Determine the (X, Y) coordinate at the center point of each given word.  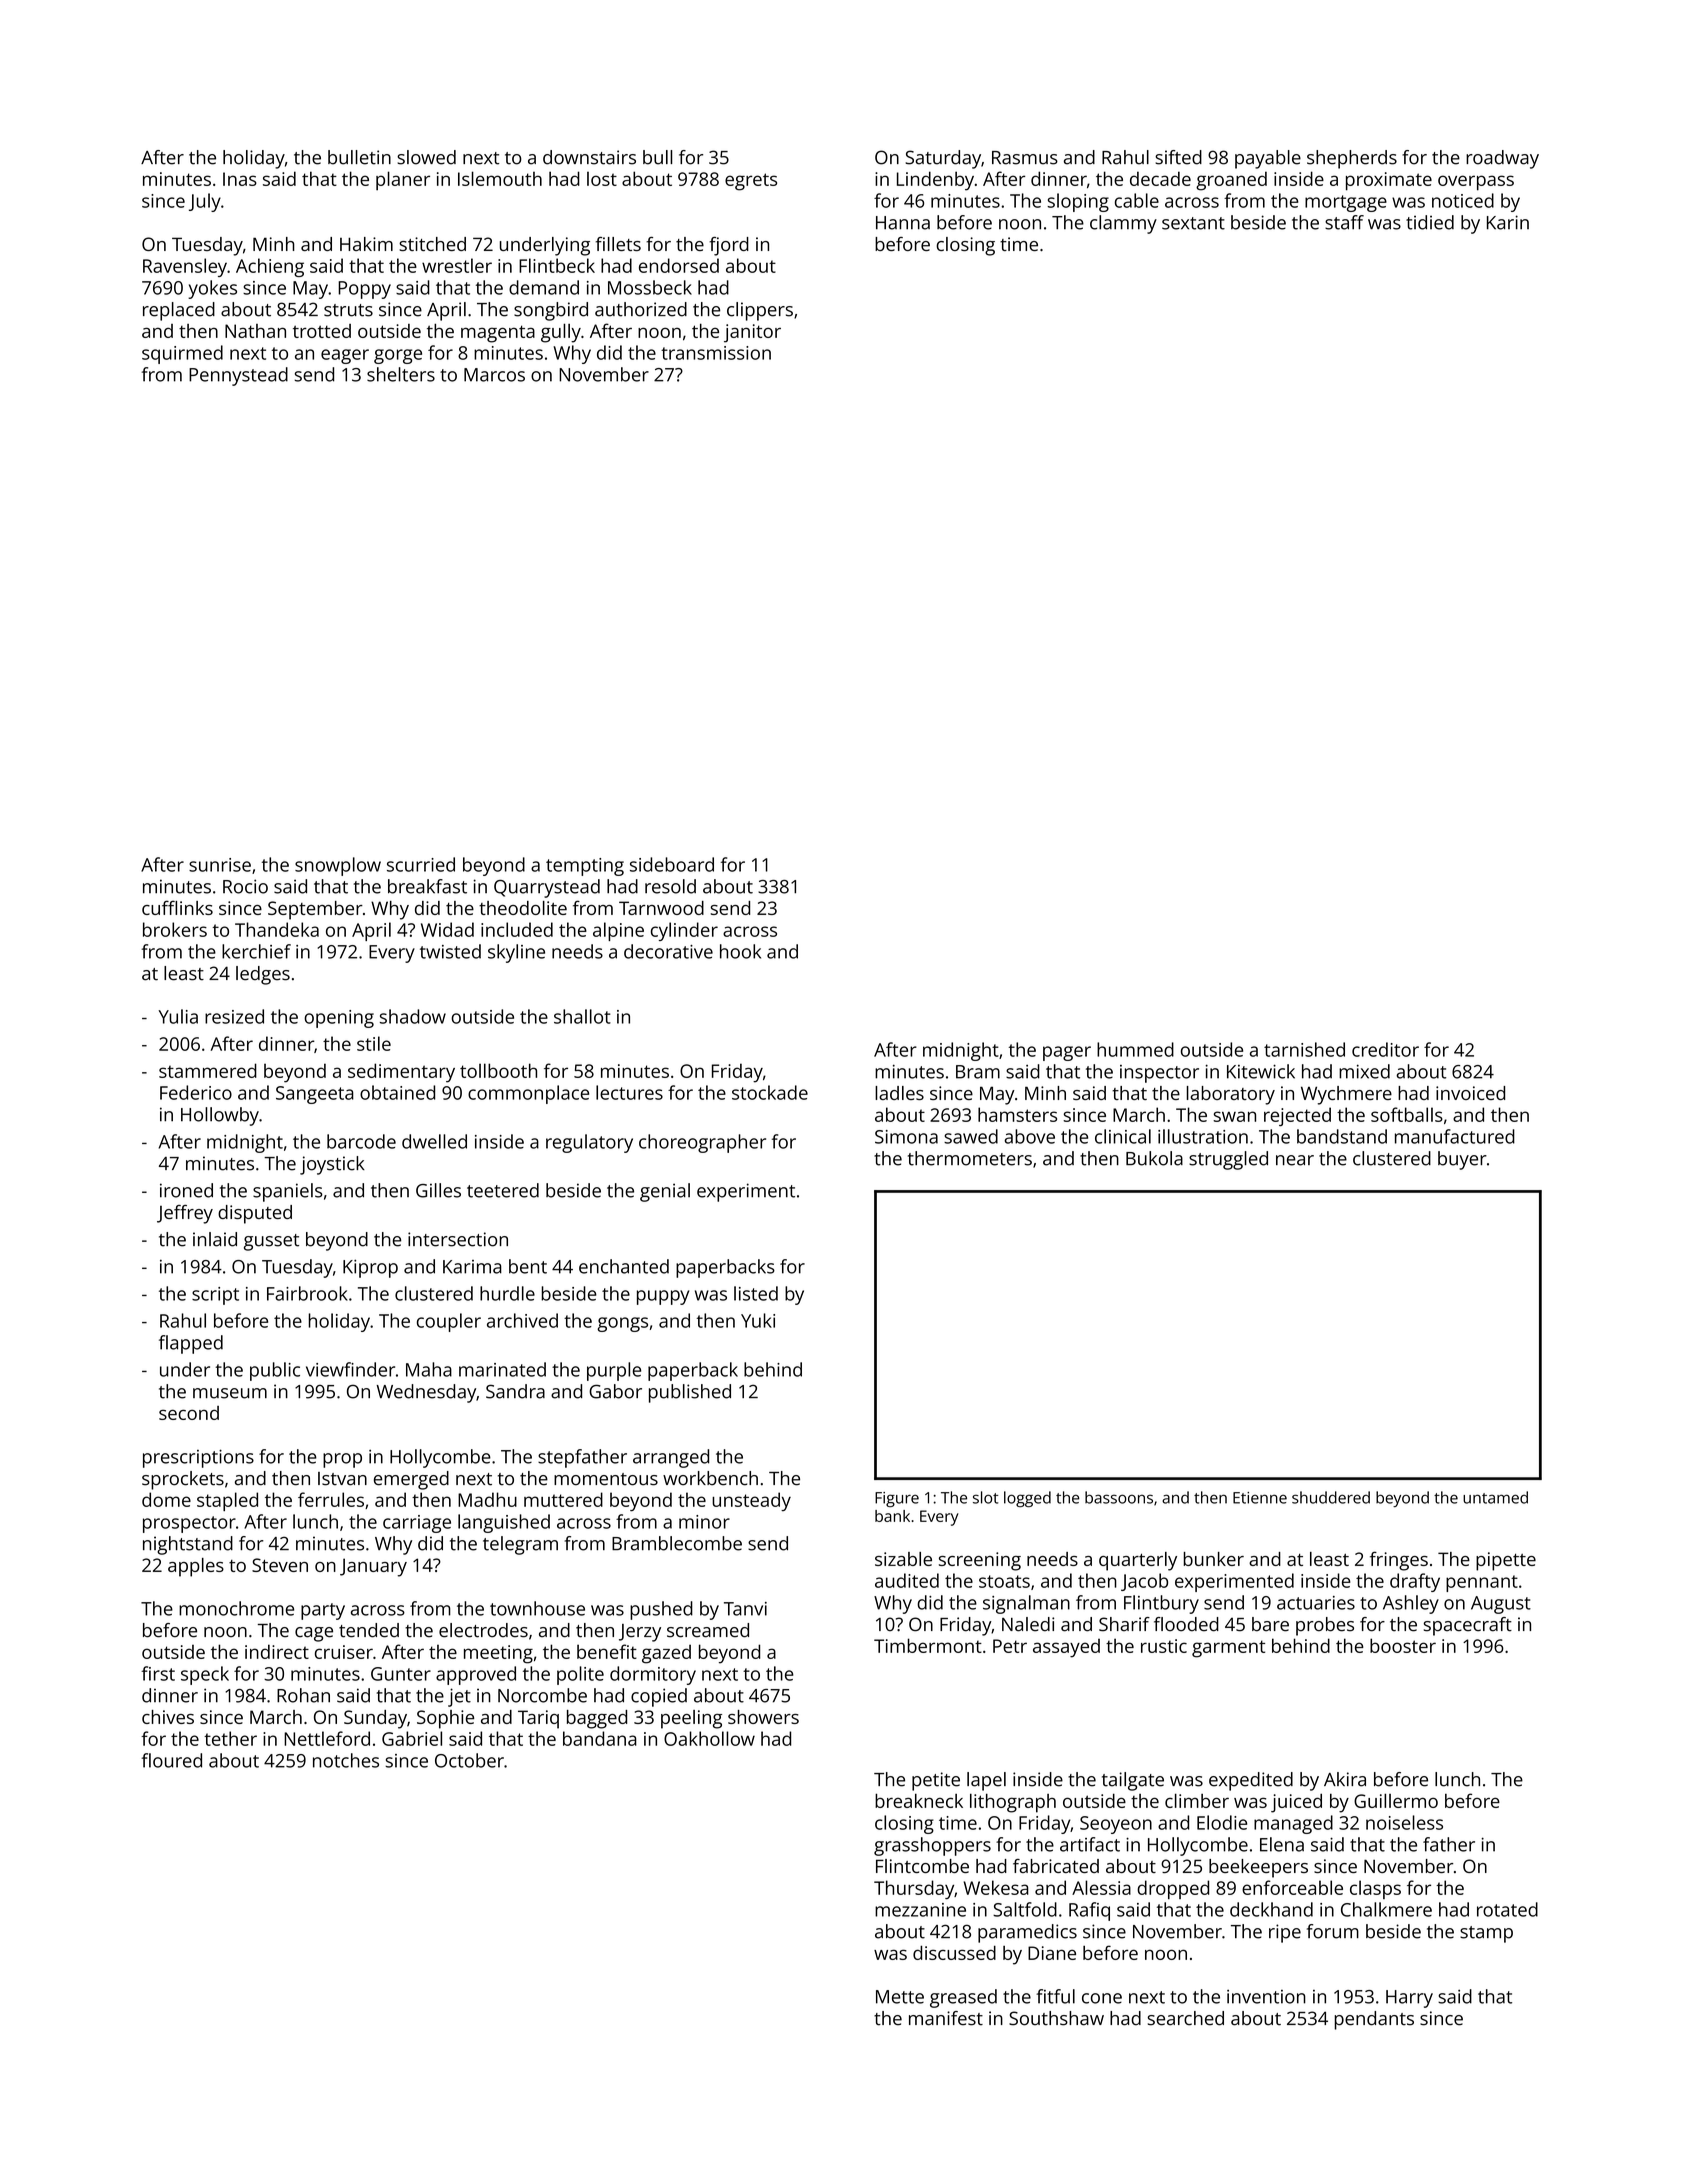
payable (1268, 159)
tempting (585, 867)
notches (346, 1760)
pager (1067, 1053)
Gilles (438, 1190)
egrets (751, 182)
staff (1344, 222)
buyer (1462, 1160)
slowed (426, 157)
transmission (716, 353)
